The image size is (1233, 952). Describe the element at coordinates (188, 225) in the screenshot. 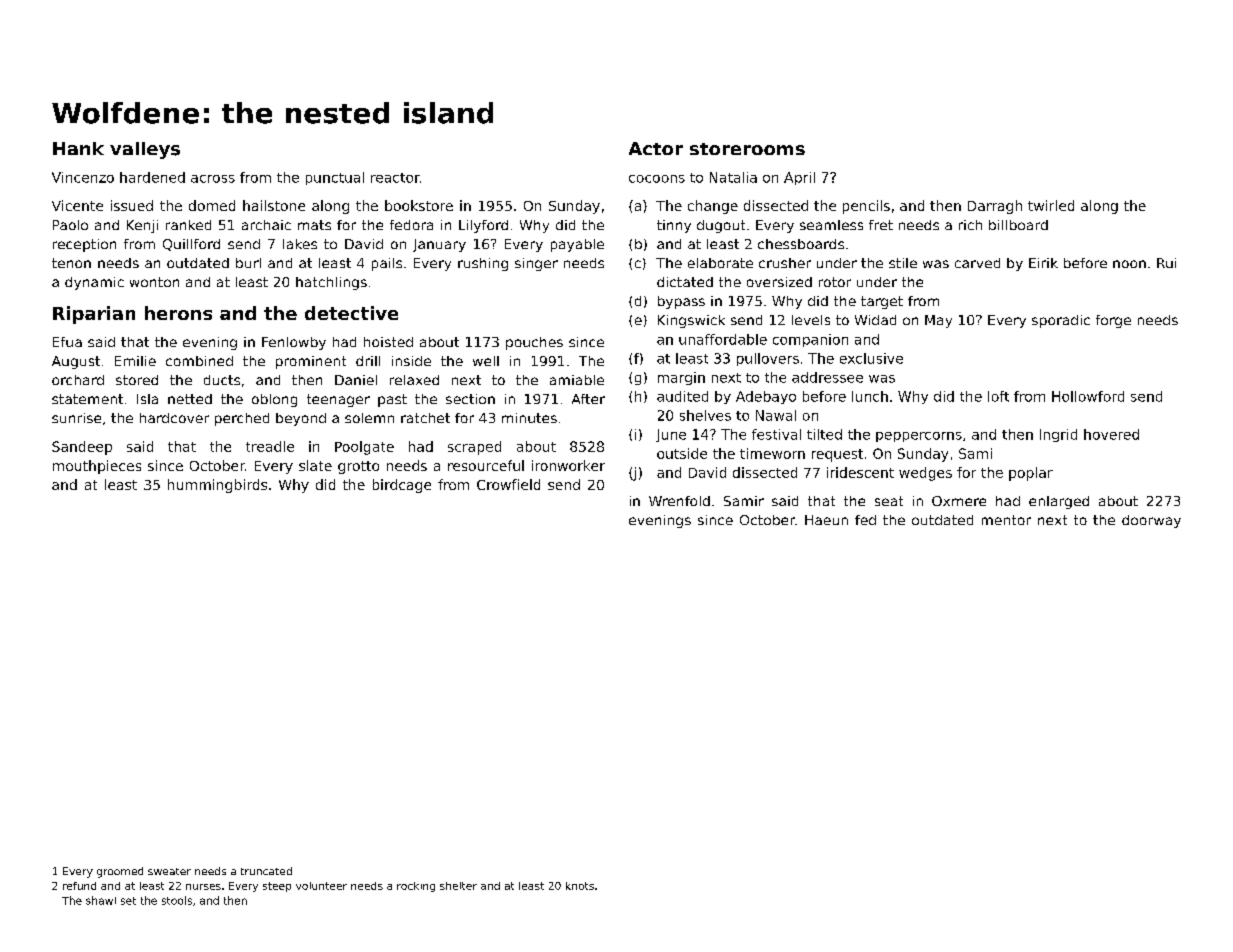

I see `ranked` at that location.
